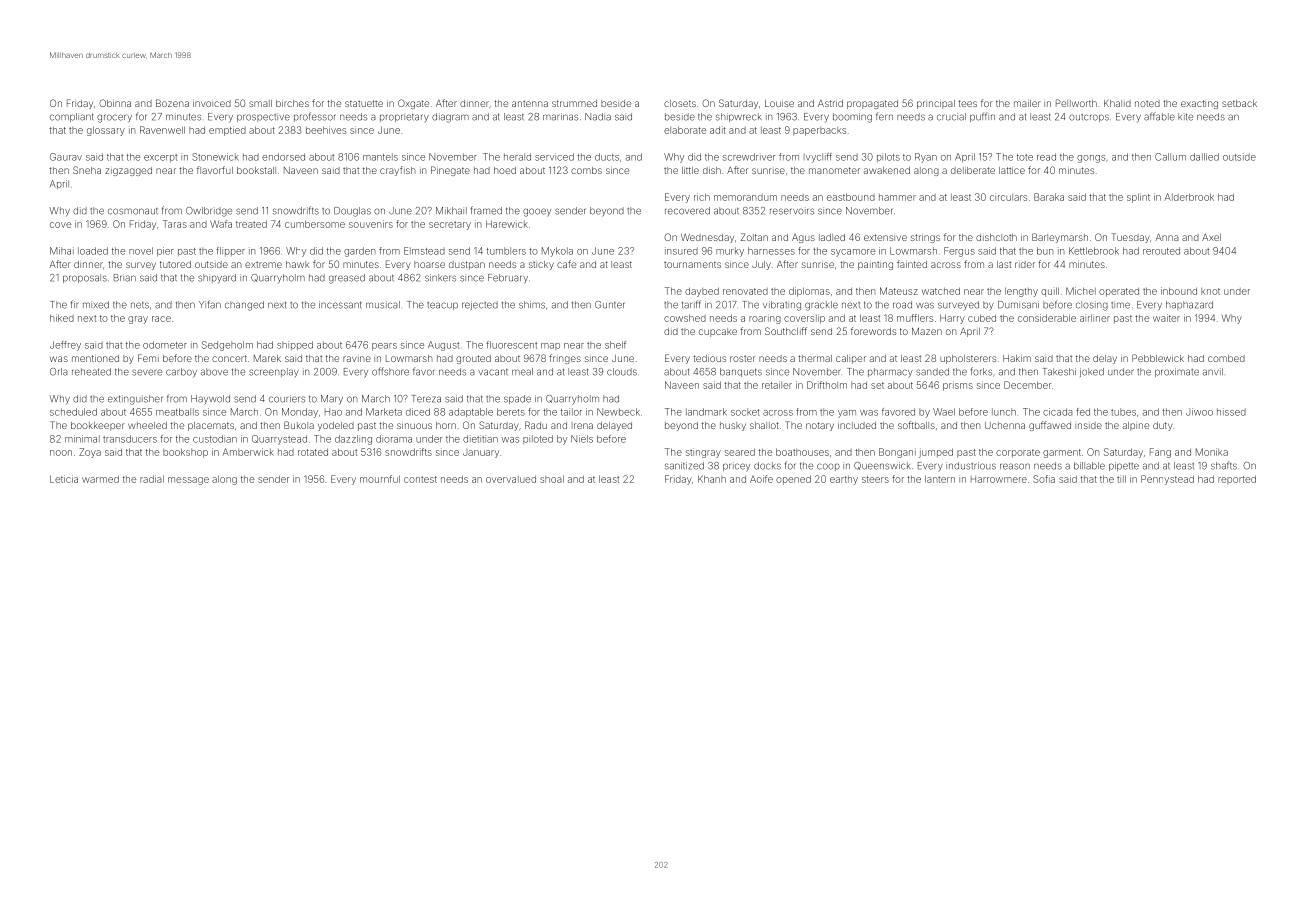 This image has width=1308, height=924. Describe the element at coordinates (615, 345) in the image. I see `shelf` at that location.
